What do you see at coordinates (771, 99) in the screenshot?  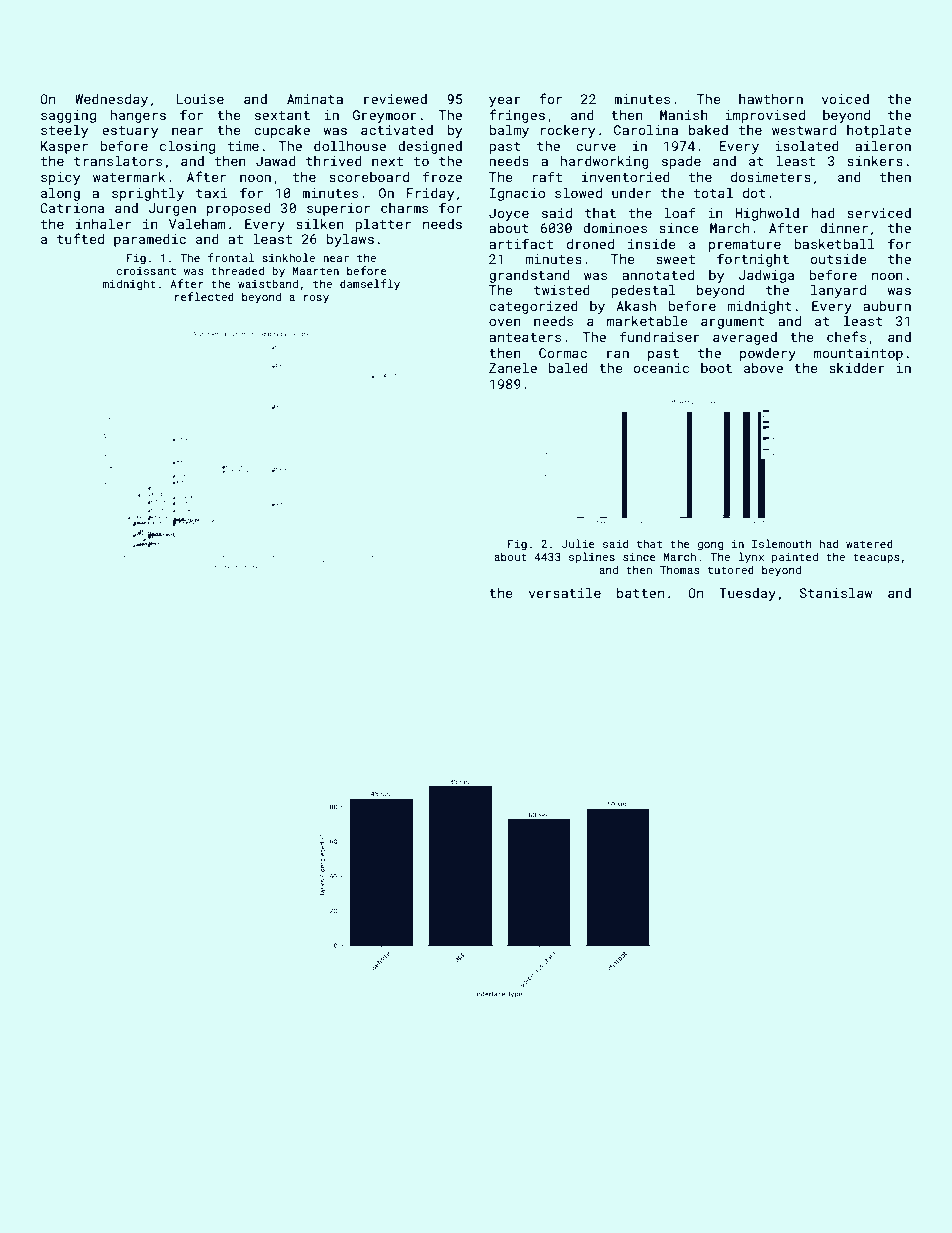 I see `hawthorn` at bounding box center [771, 99].
